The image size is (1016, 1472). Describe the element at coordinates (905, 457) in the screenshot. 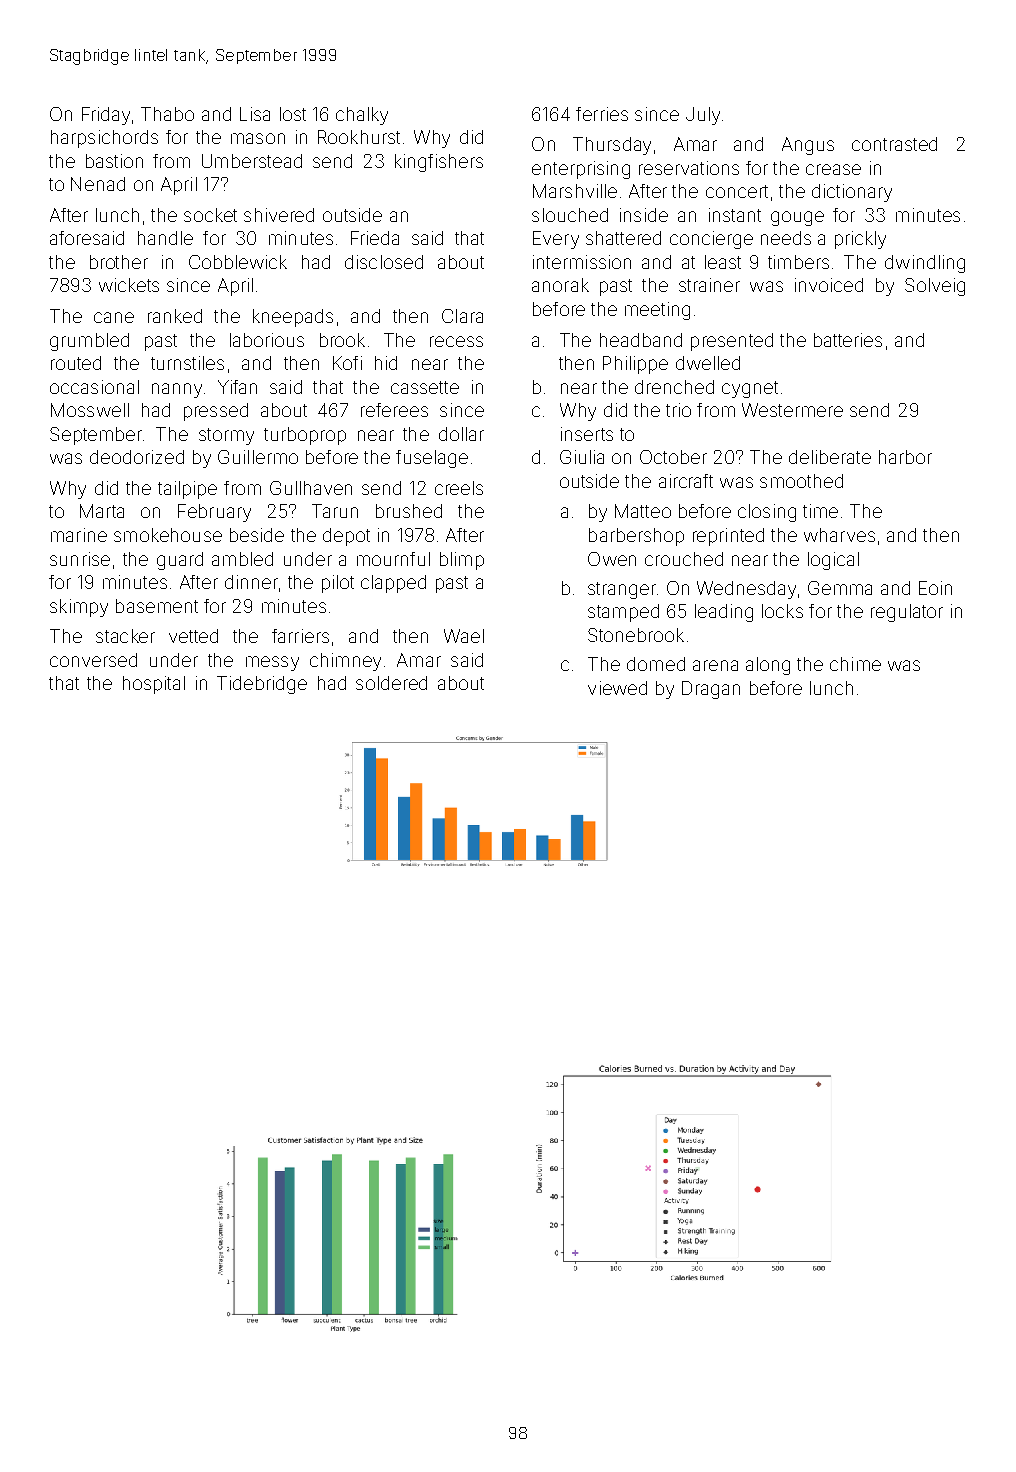

I see `harbor` at that location.
